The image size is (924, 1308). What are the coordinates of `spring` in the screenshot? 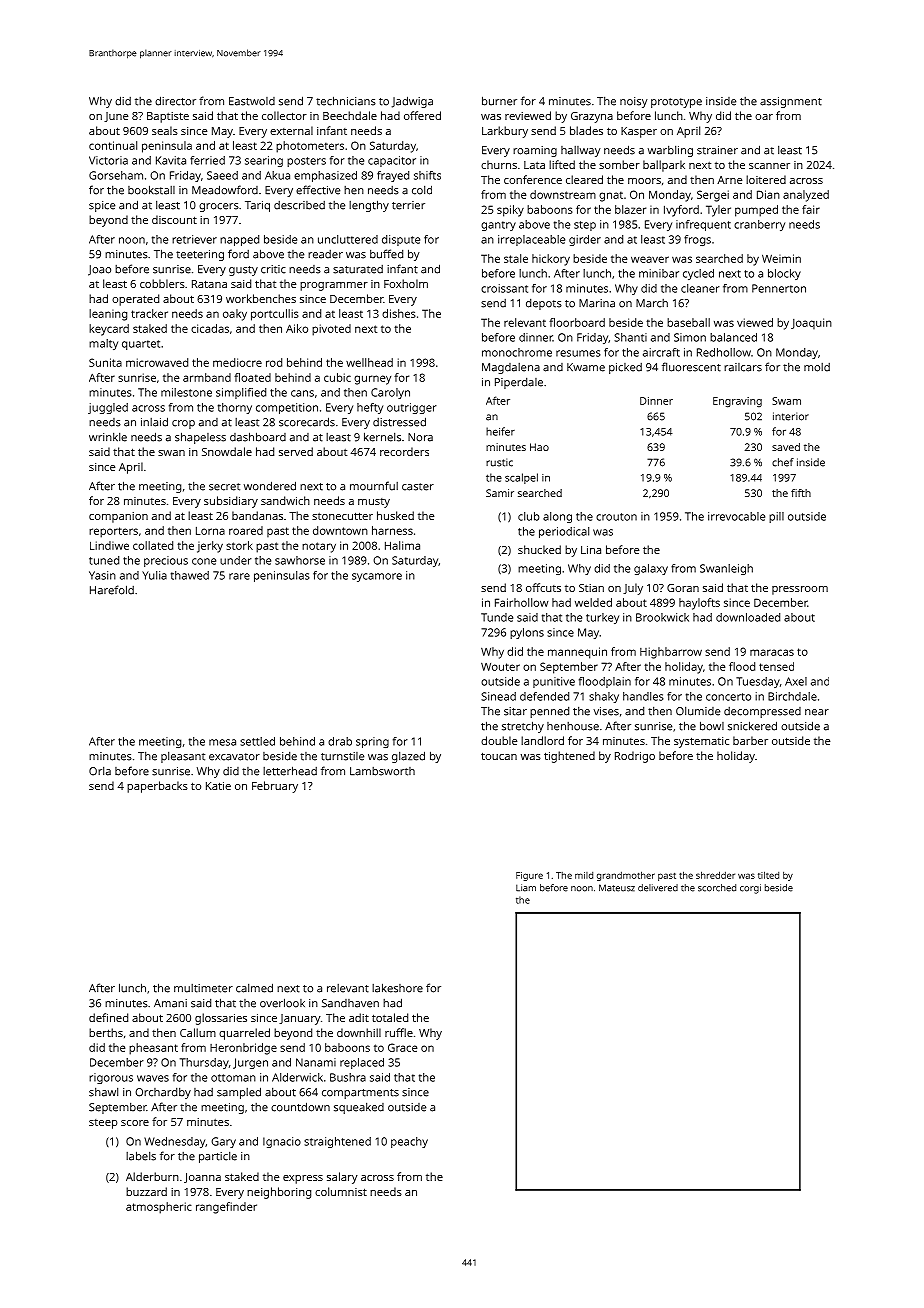 It's located at (372, 742).
